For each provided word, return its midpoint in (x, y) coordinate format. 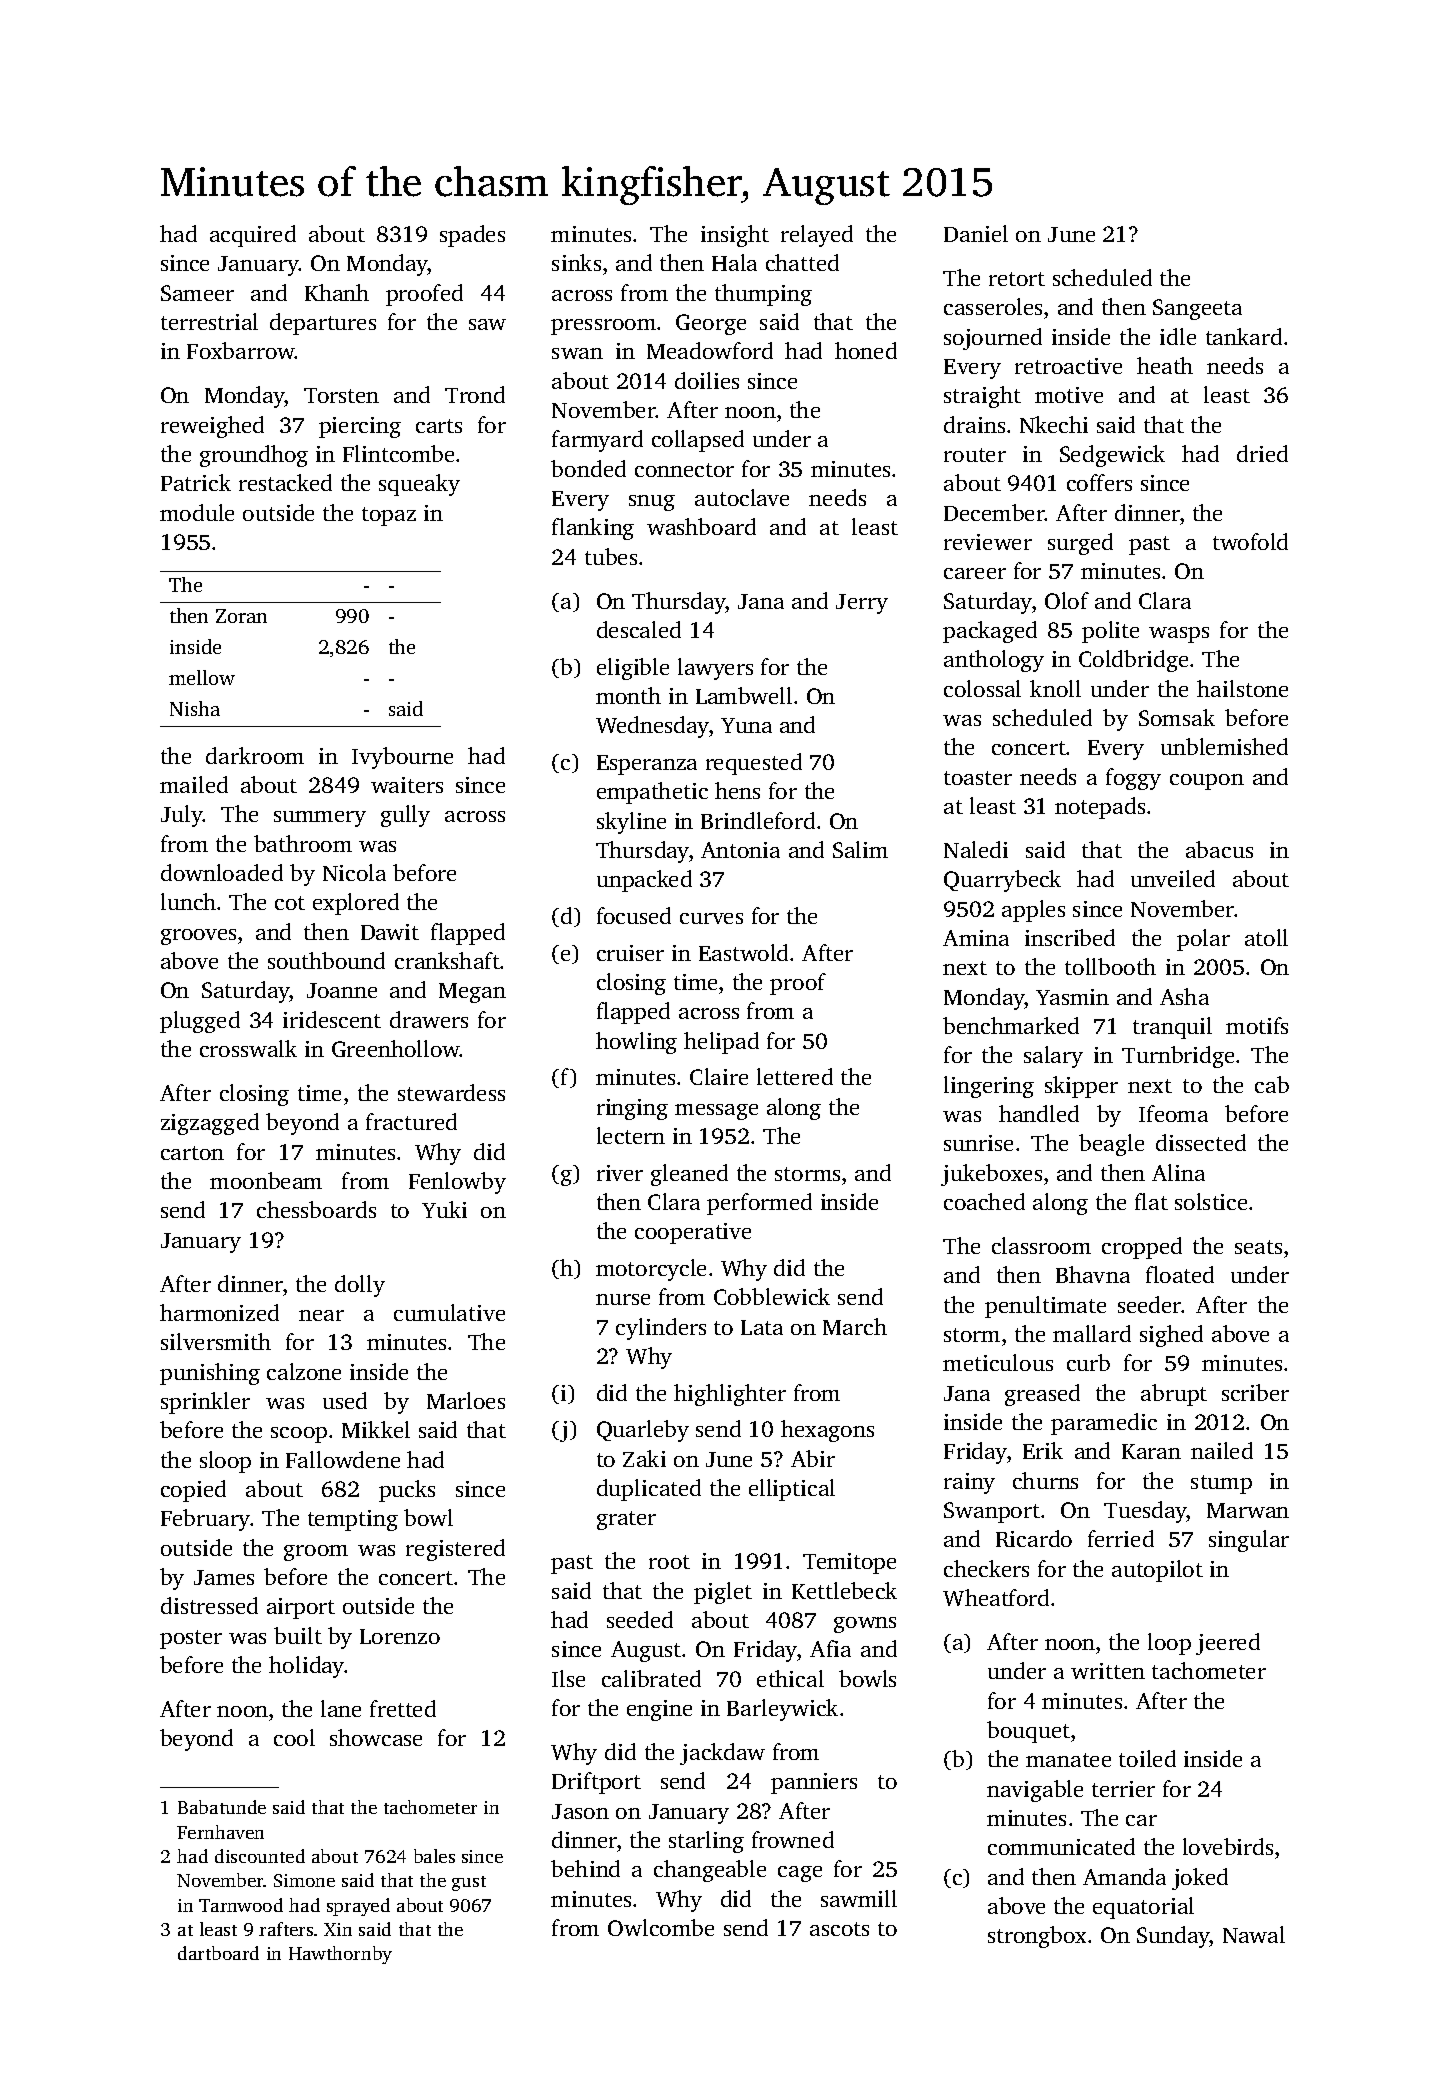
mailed (194, 784)
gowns (865, 1625)
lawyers (715, 669)
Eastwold (743, 952)
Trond (475, 394)
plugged (200, 1022)
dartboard (218, 1953)
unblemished (1224, 746)
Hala (734, 262)
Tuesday (1145, 1512)
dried (1262, 453)
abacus (1219, 849)
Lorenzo (400, 1636)
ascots (839, 1929)
